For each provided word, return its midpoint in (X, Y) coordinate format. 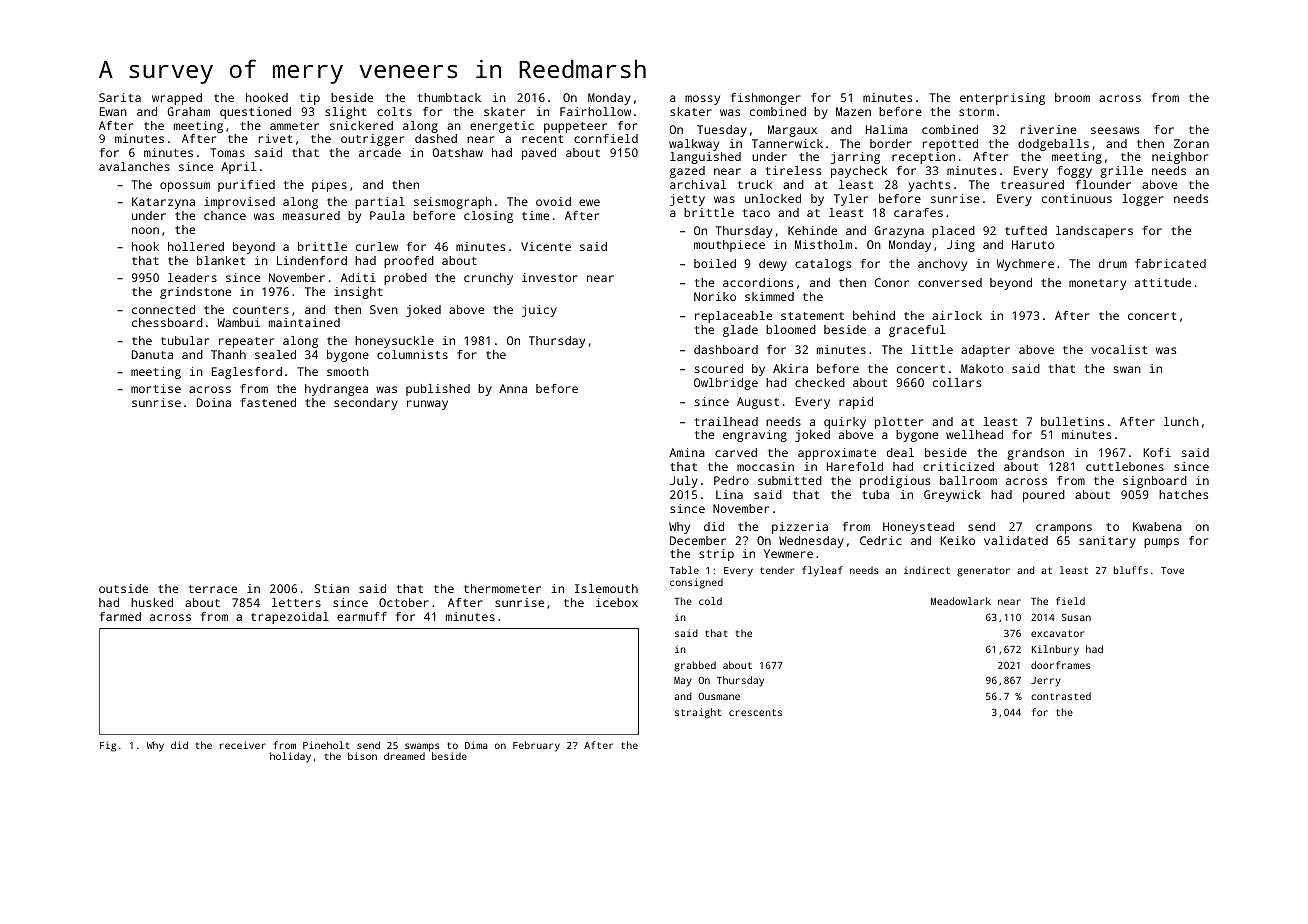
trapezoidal (290, 618)
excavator (1057, 633)
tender (777, 570)
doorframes (1061, 665)
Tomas (227, 152)
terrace (213, 589)
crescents (755, 712)
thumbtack (449, 97)
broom (1072, 97)
